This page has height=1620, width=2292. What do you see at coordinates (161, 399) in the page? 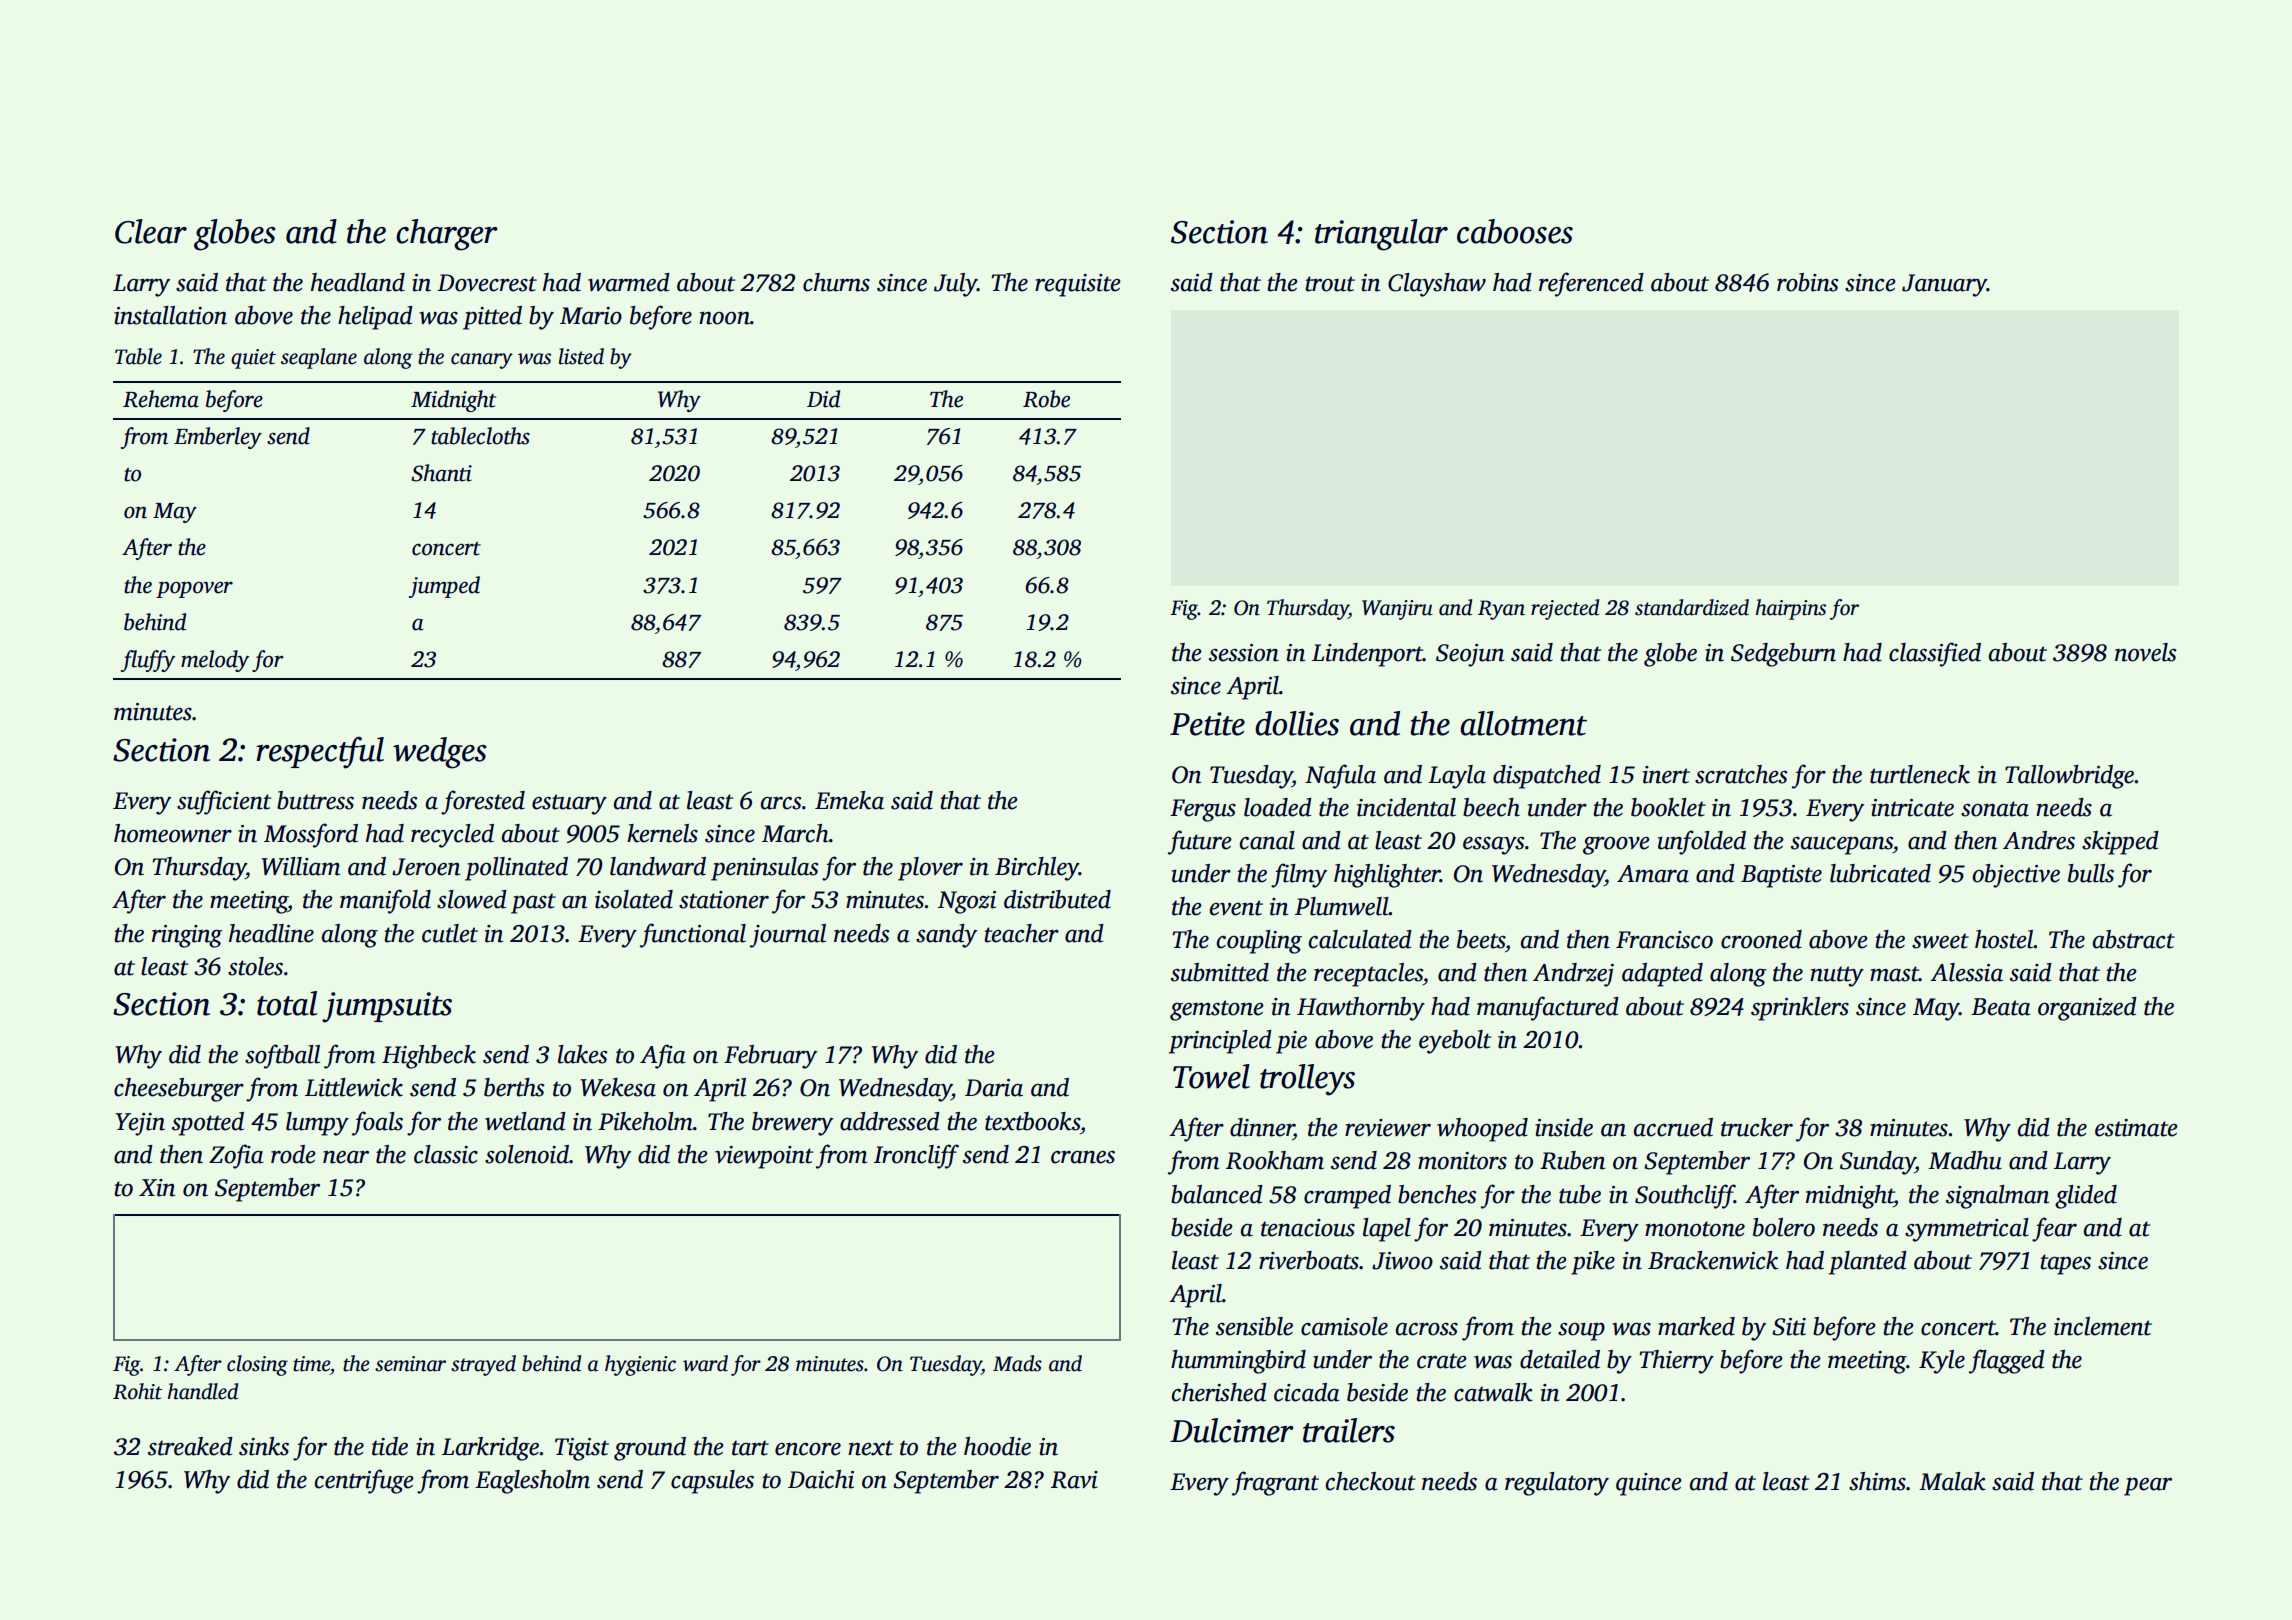
I see `Rehema` at bounding box center [161, 399].
